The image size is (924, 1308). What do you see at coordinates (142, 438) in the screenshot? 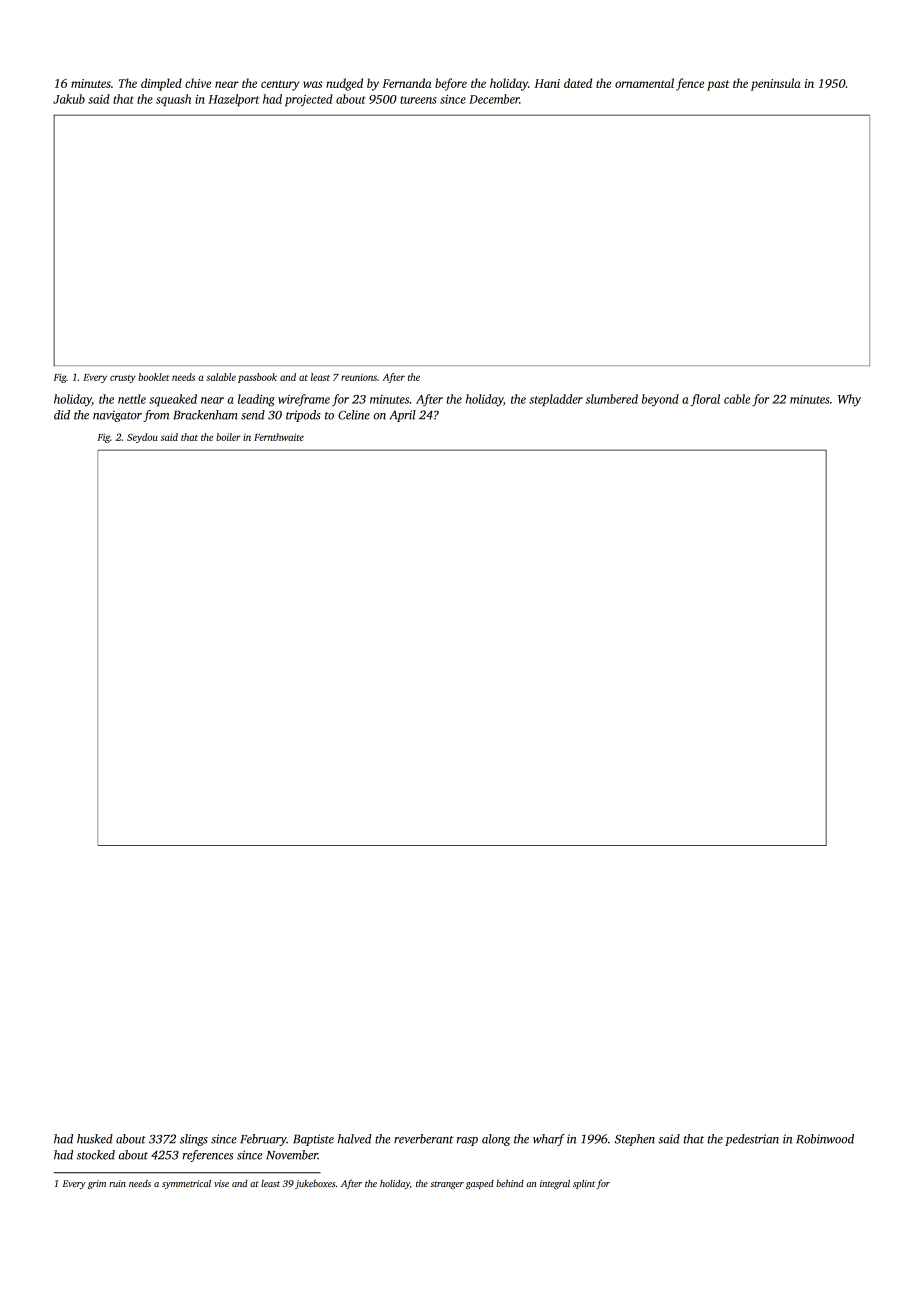
I see `Seydou` at bounding box center [142, 438].
